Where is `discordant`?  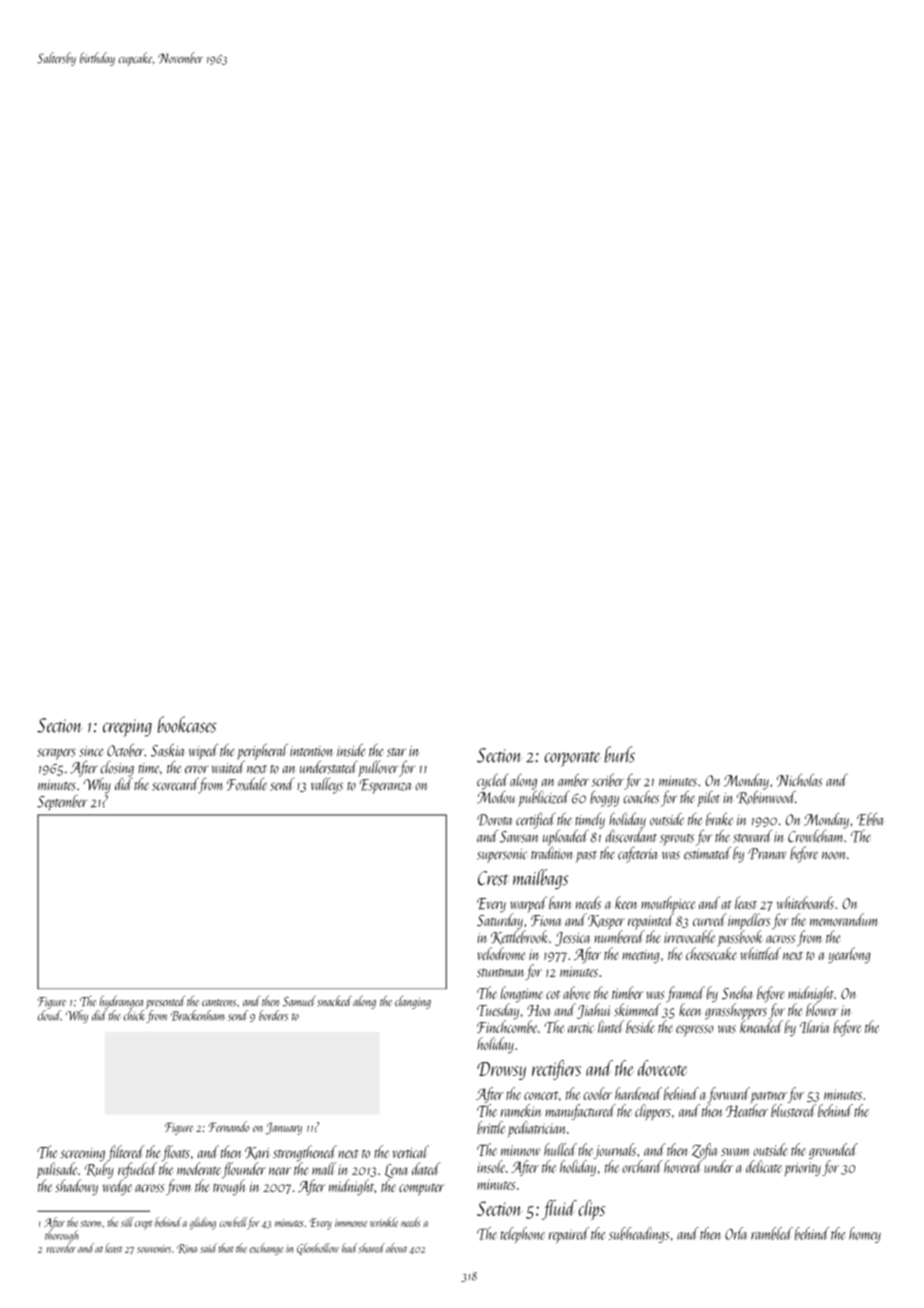
discordant is located at coordinates (631, 836).
